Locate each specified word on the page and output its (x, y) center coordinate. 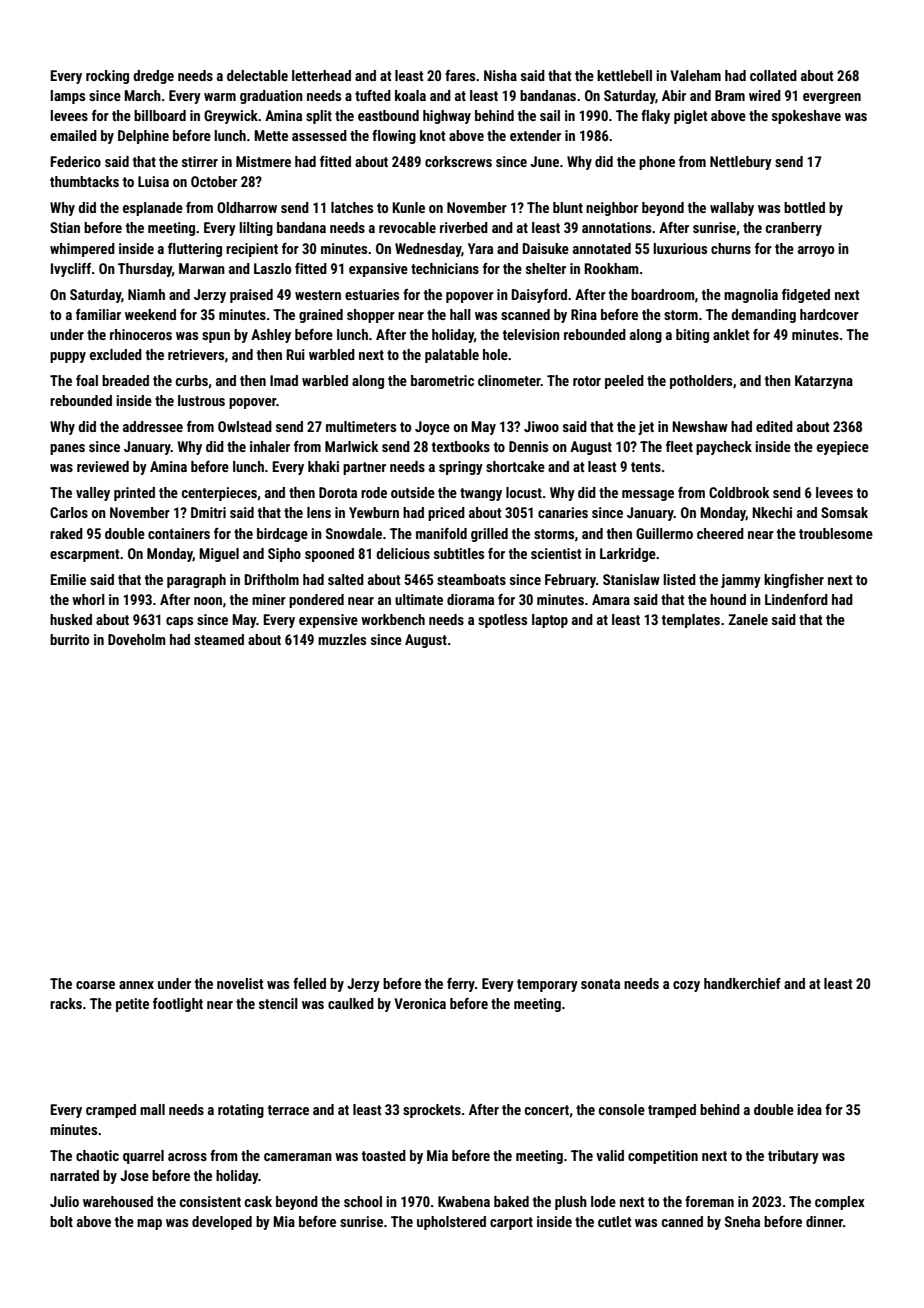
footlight (178, 1005)
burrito (69, 639)
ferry (461, 985)
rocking (107, 77)
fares (460, 75)
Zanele (748, 619)
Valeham (695, 75)
